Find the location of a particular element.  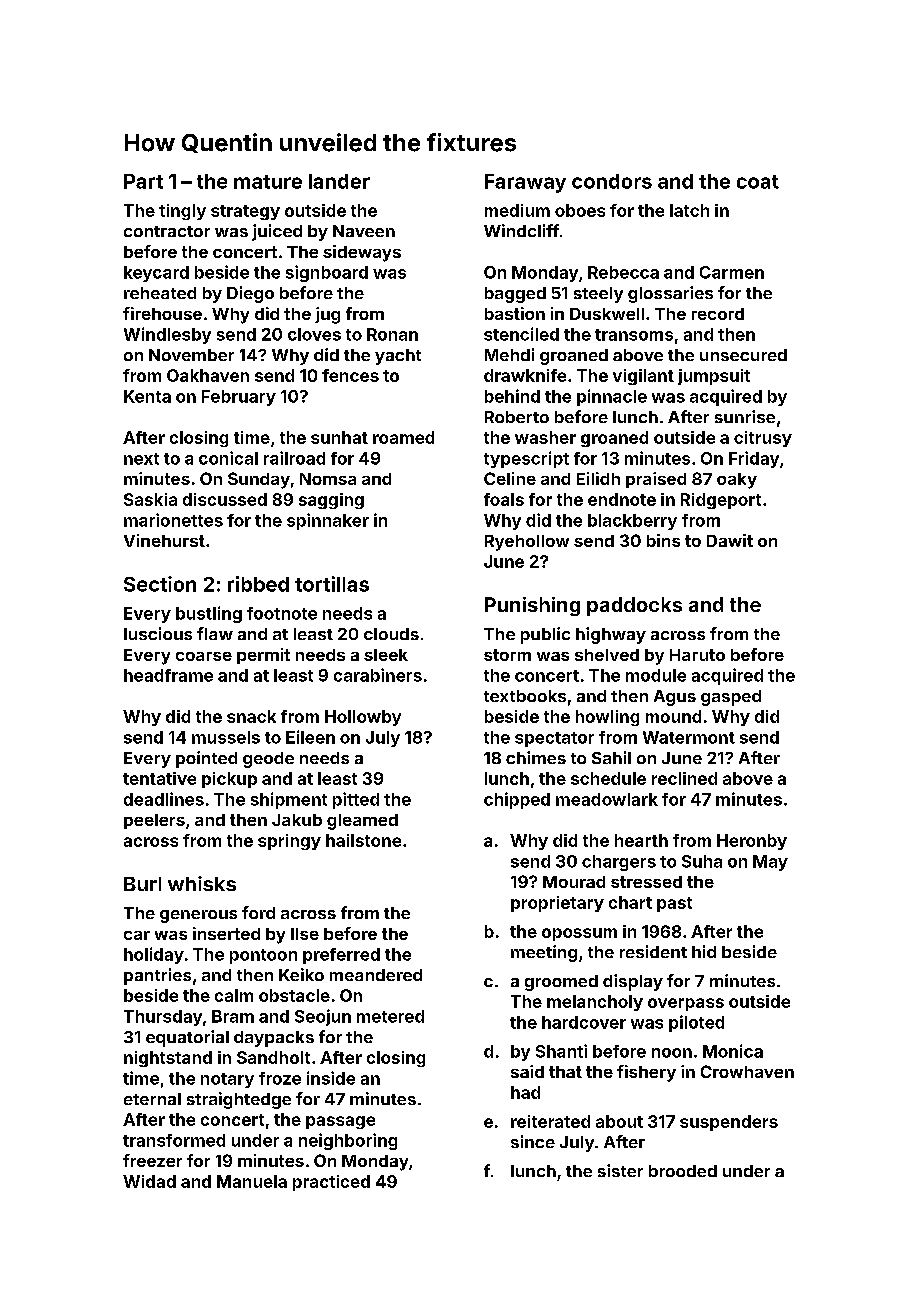

fishery is located at coordinates (646, 1073).
